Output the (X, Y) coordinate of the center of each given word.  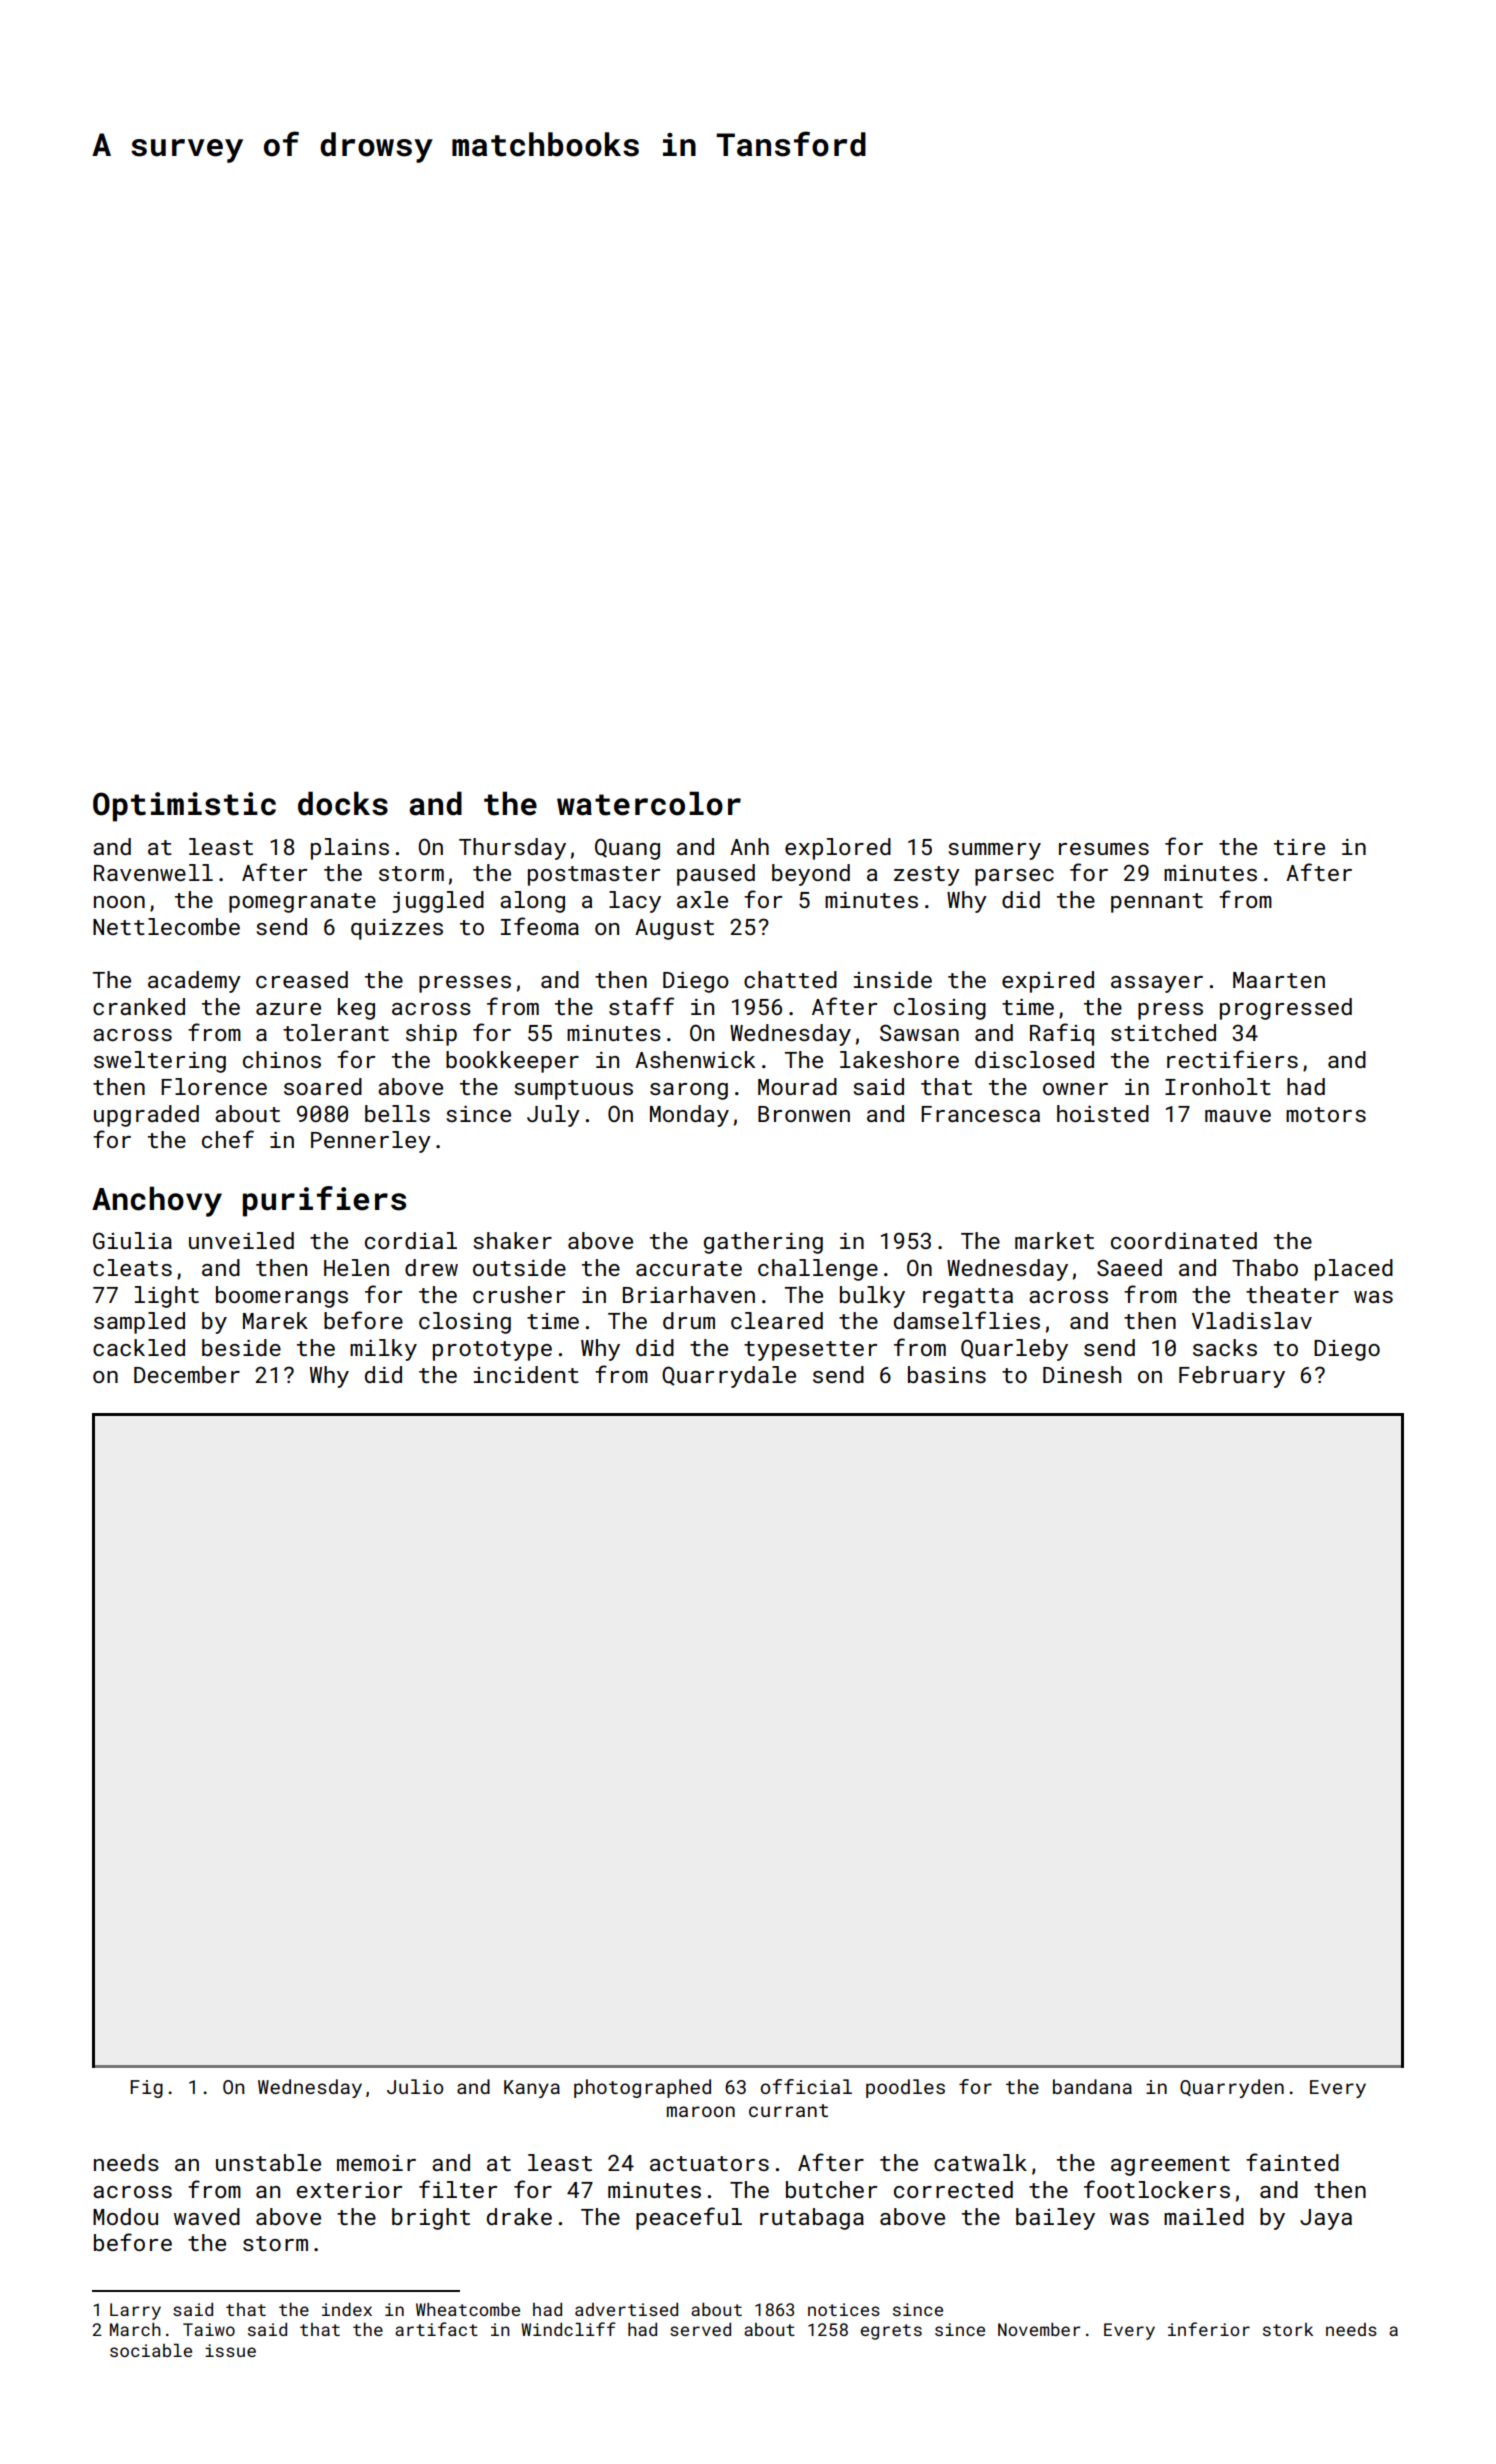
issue (230, 2350)
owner (1075, 1089)
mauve (1238, 1116)
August (674, 929)
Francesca (980, 1114)
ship (431, 1035)
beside (241, 1347)
